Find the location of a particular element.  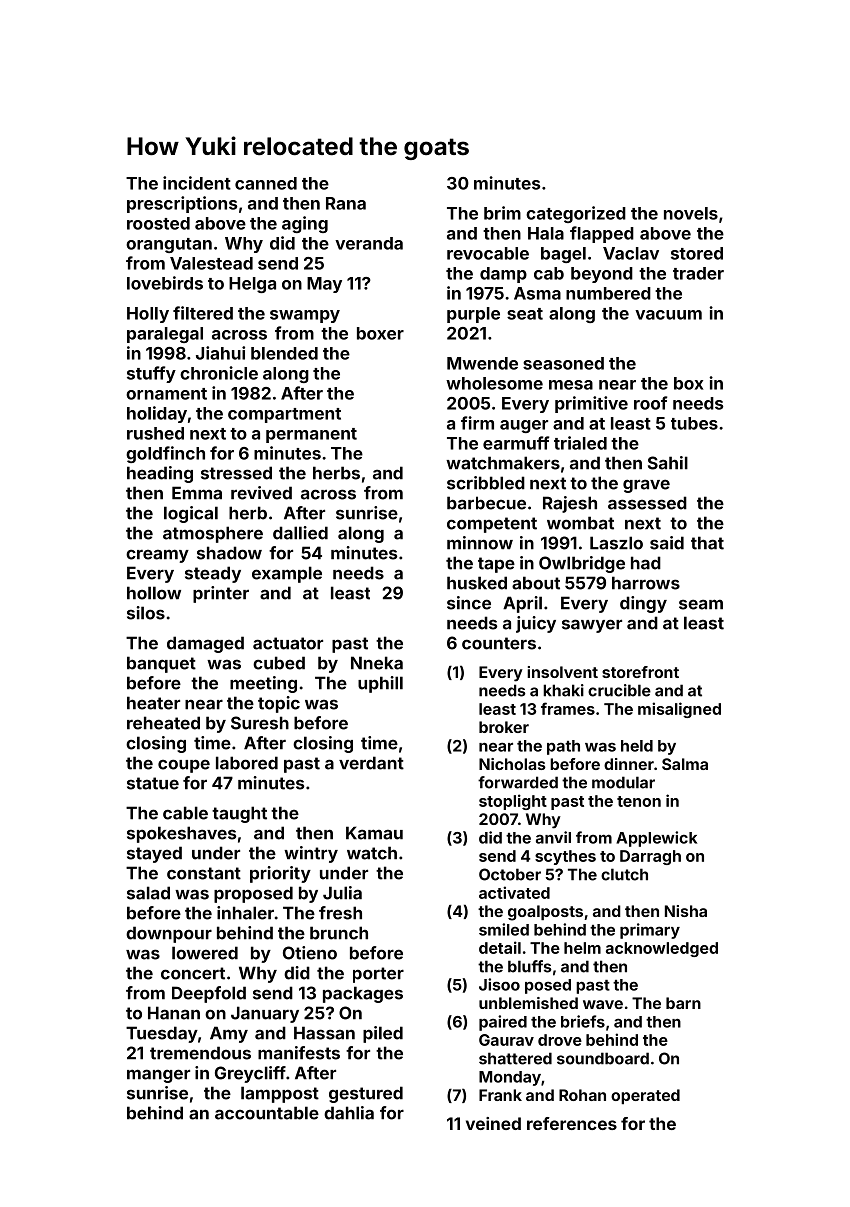

Salma is located at coordinates (685, 764).
